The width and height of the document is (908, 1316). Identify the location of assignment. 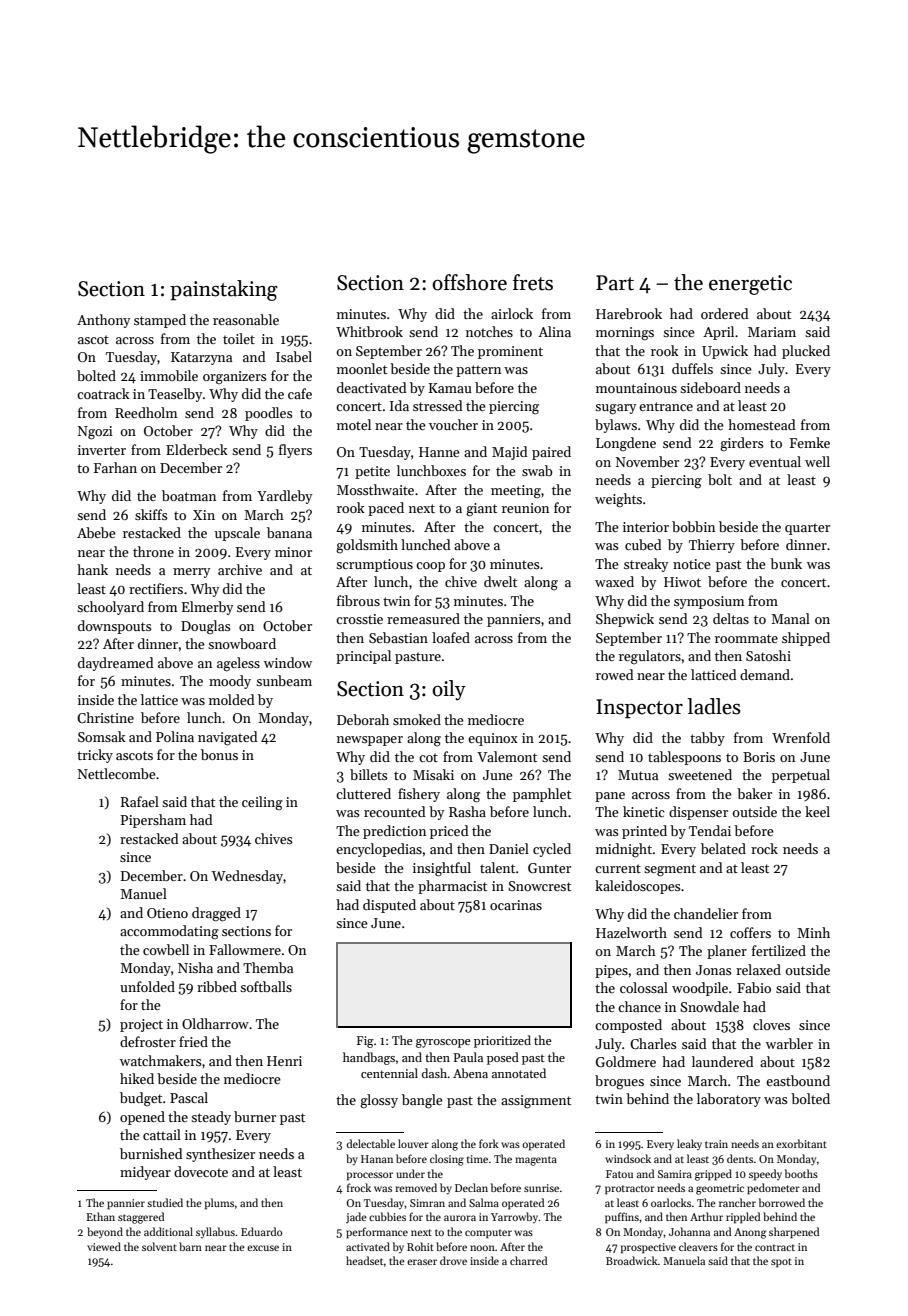
(536, 1102).
